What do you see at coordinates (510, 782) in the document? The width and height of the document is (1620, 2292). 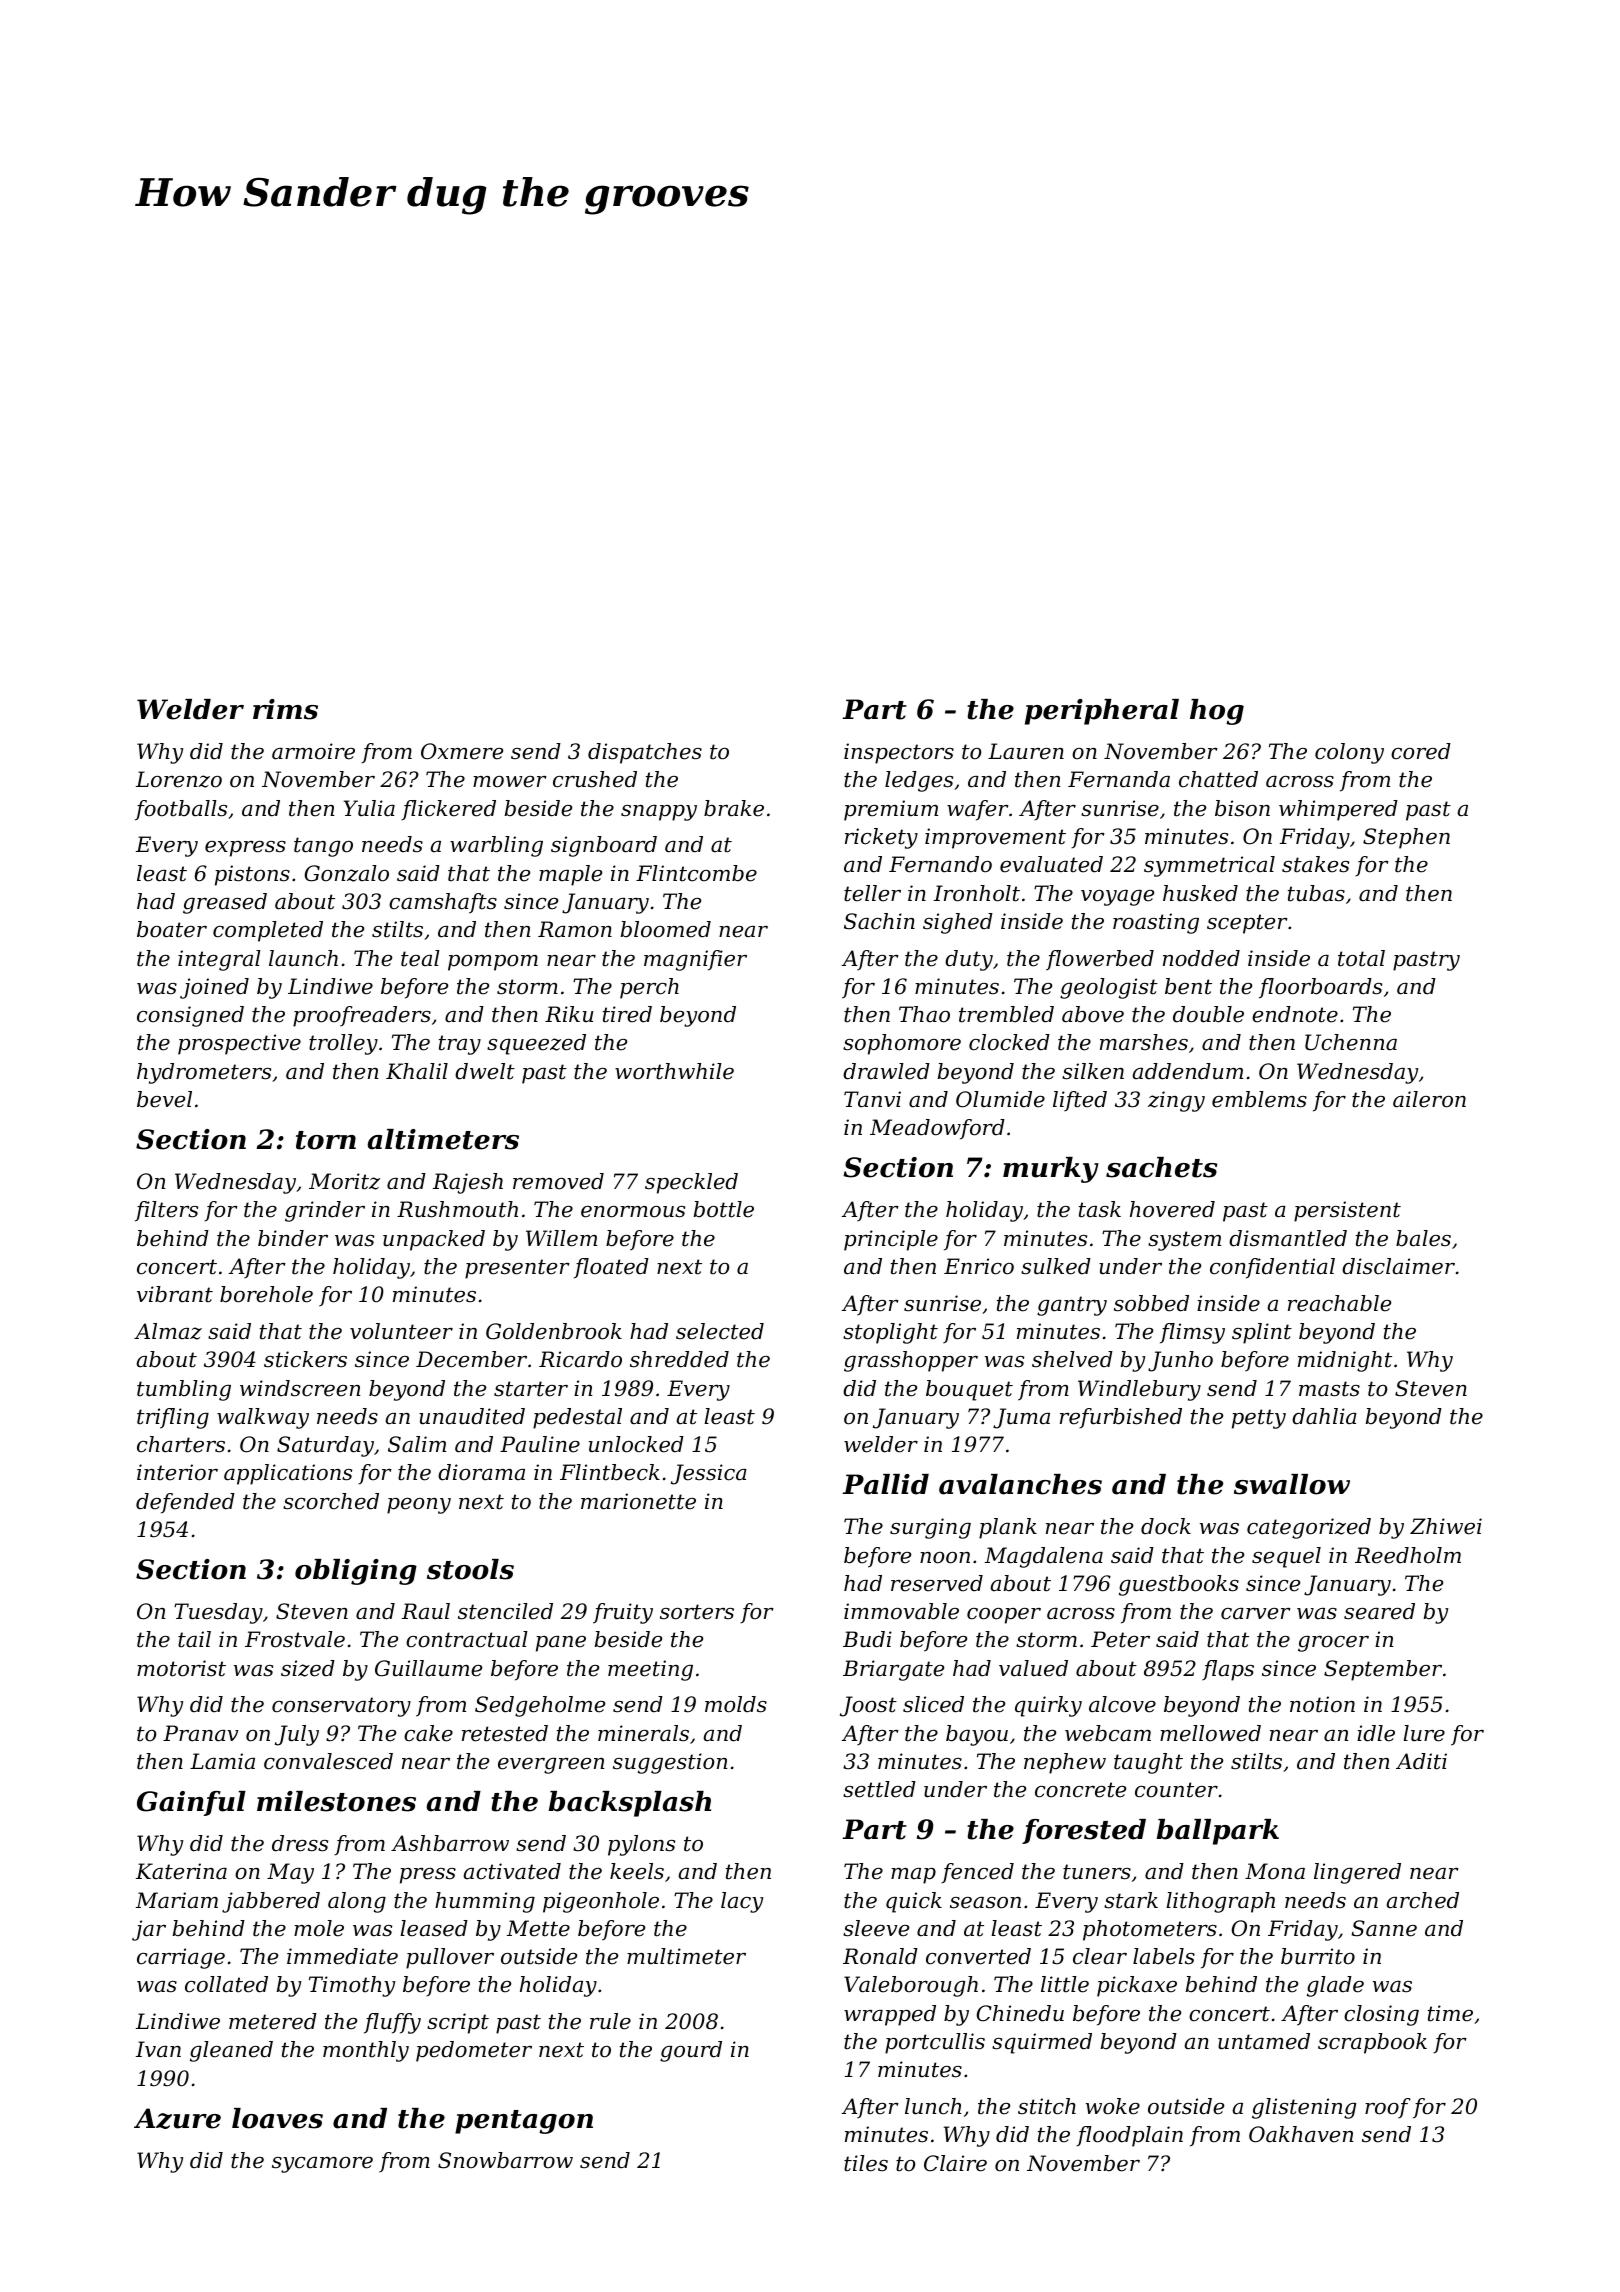 I see `mower` at bounding box center [510, 782].
